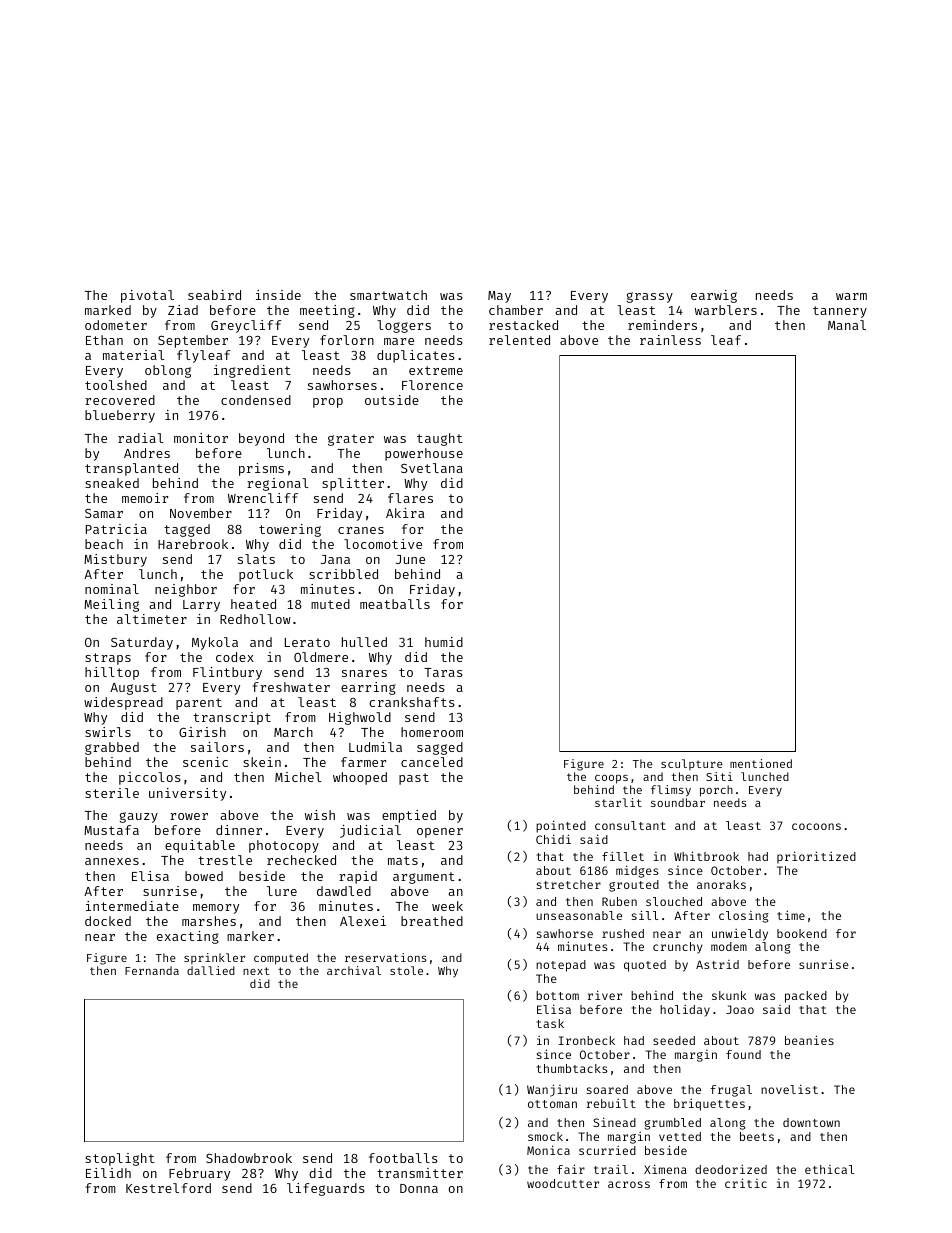  What do you see at coordinates (111, 605) in the image?
I see `Meiling` at bounding box center [111, 605].
